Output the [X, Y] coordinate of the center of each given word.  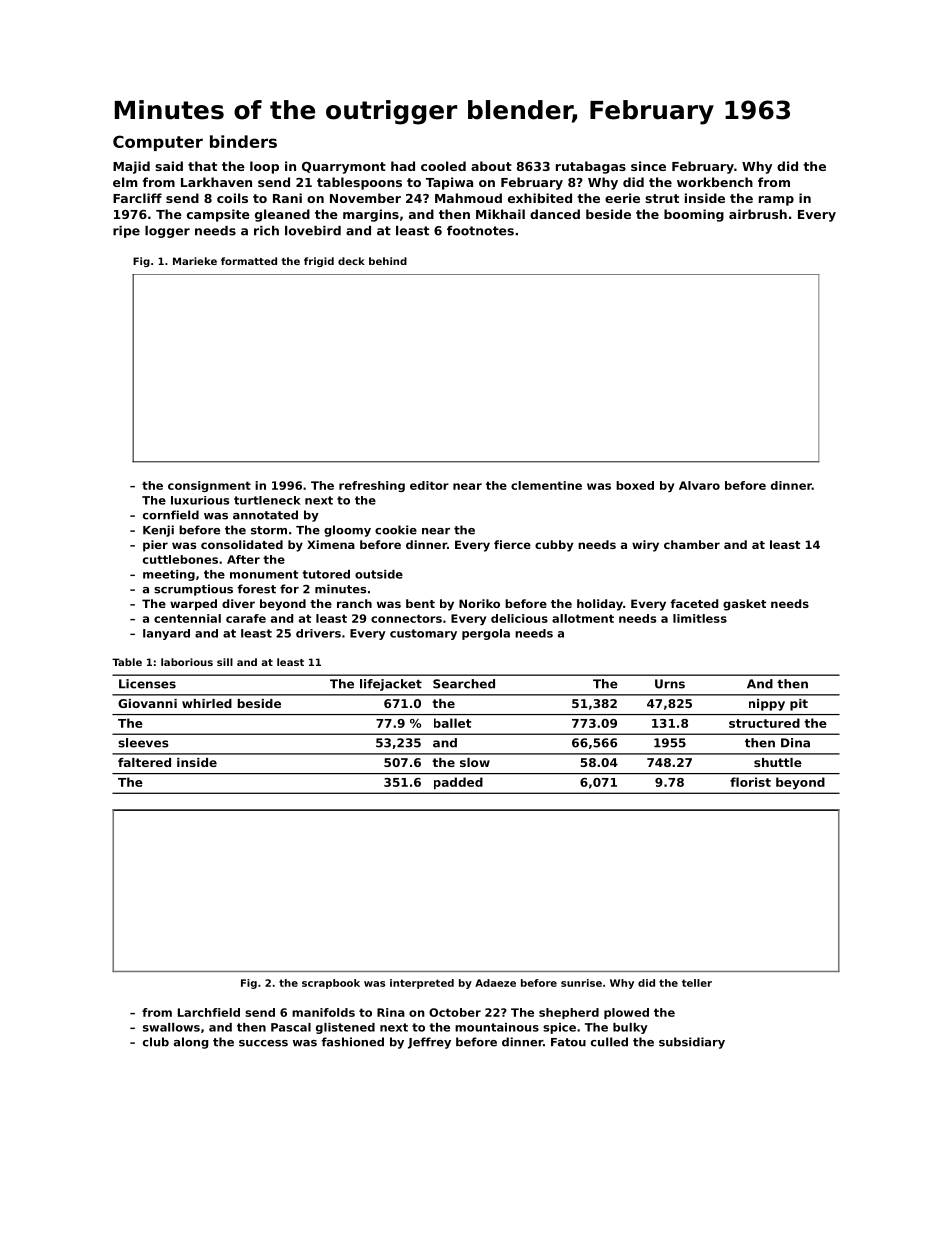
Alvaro [699, 485]
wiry [645, 546]
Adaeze [495, 983]
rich [266, 231]
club [156, 1042]
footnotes [480, 231]
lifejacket [391, 685]
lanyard [166, 634]
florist [750, 782]
